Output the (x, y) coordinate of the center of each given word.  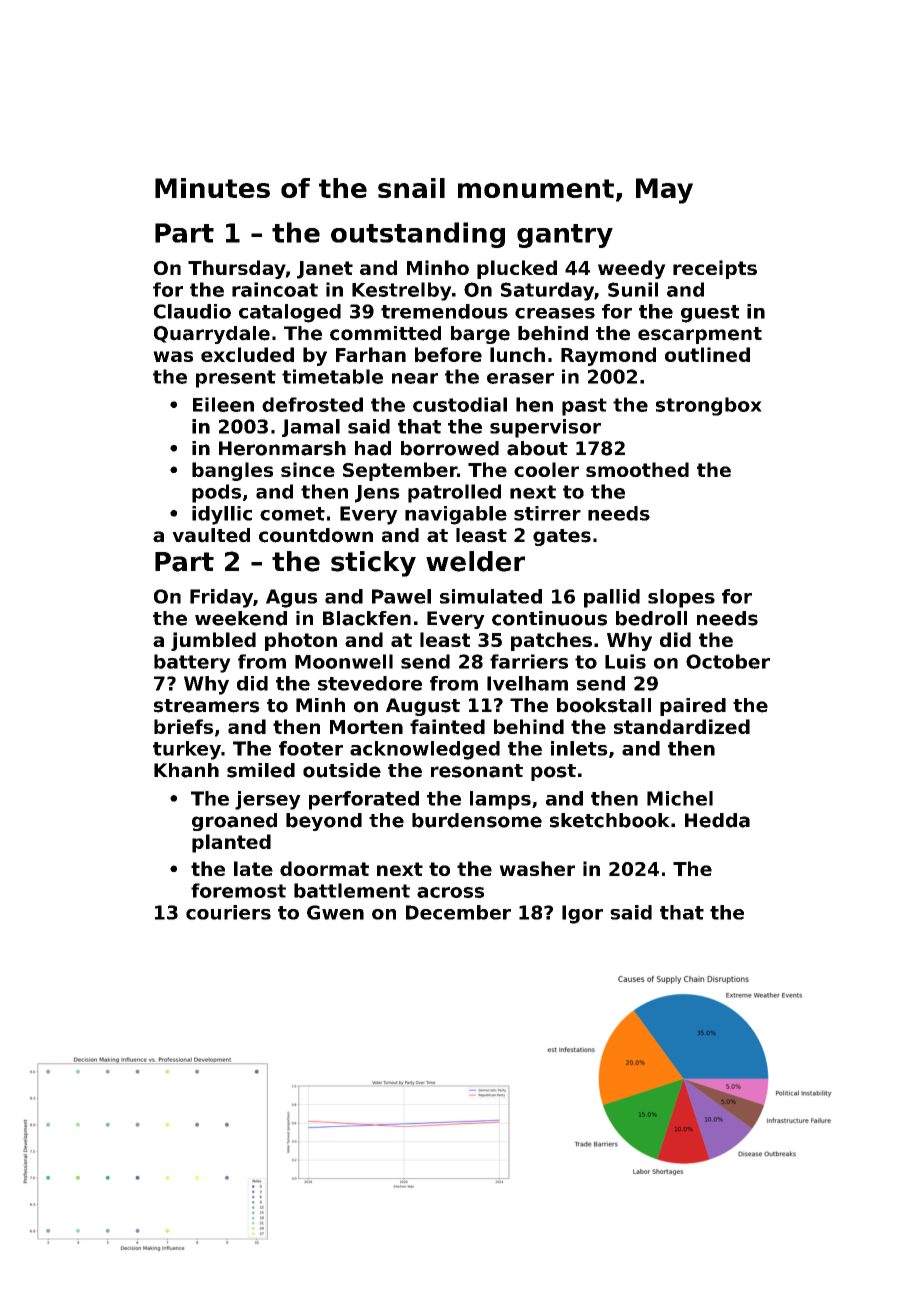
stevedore (370, 683)
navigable (456, 515)
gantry (565, 236)
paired (693, 707)
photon (301, 641)
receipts (715, 269)
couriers (228, 912)
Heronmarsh (282, 448)
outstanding (418, 235)
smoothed (637, 469)
